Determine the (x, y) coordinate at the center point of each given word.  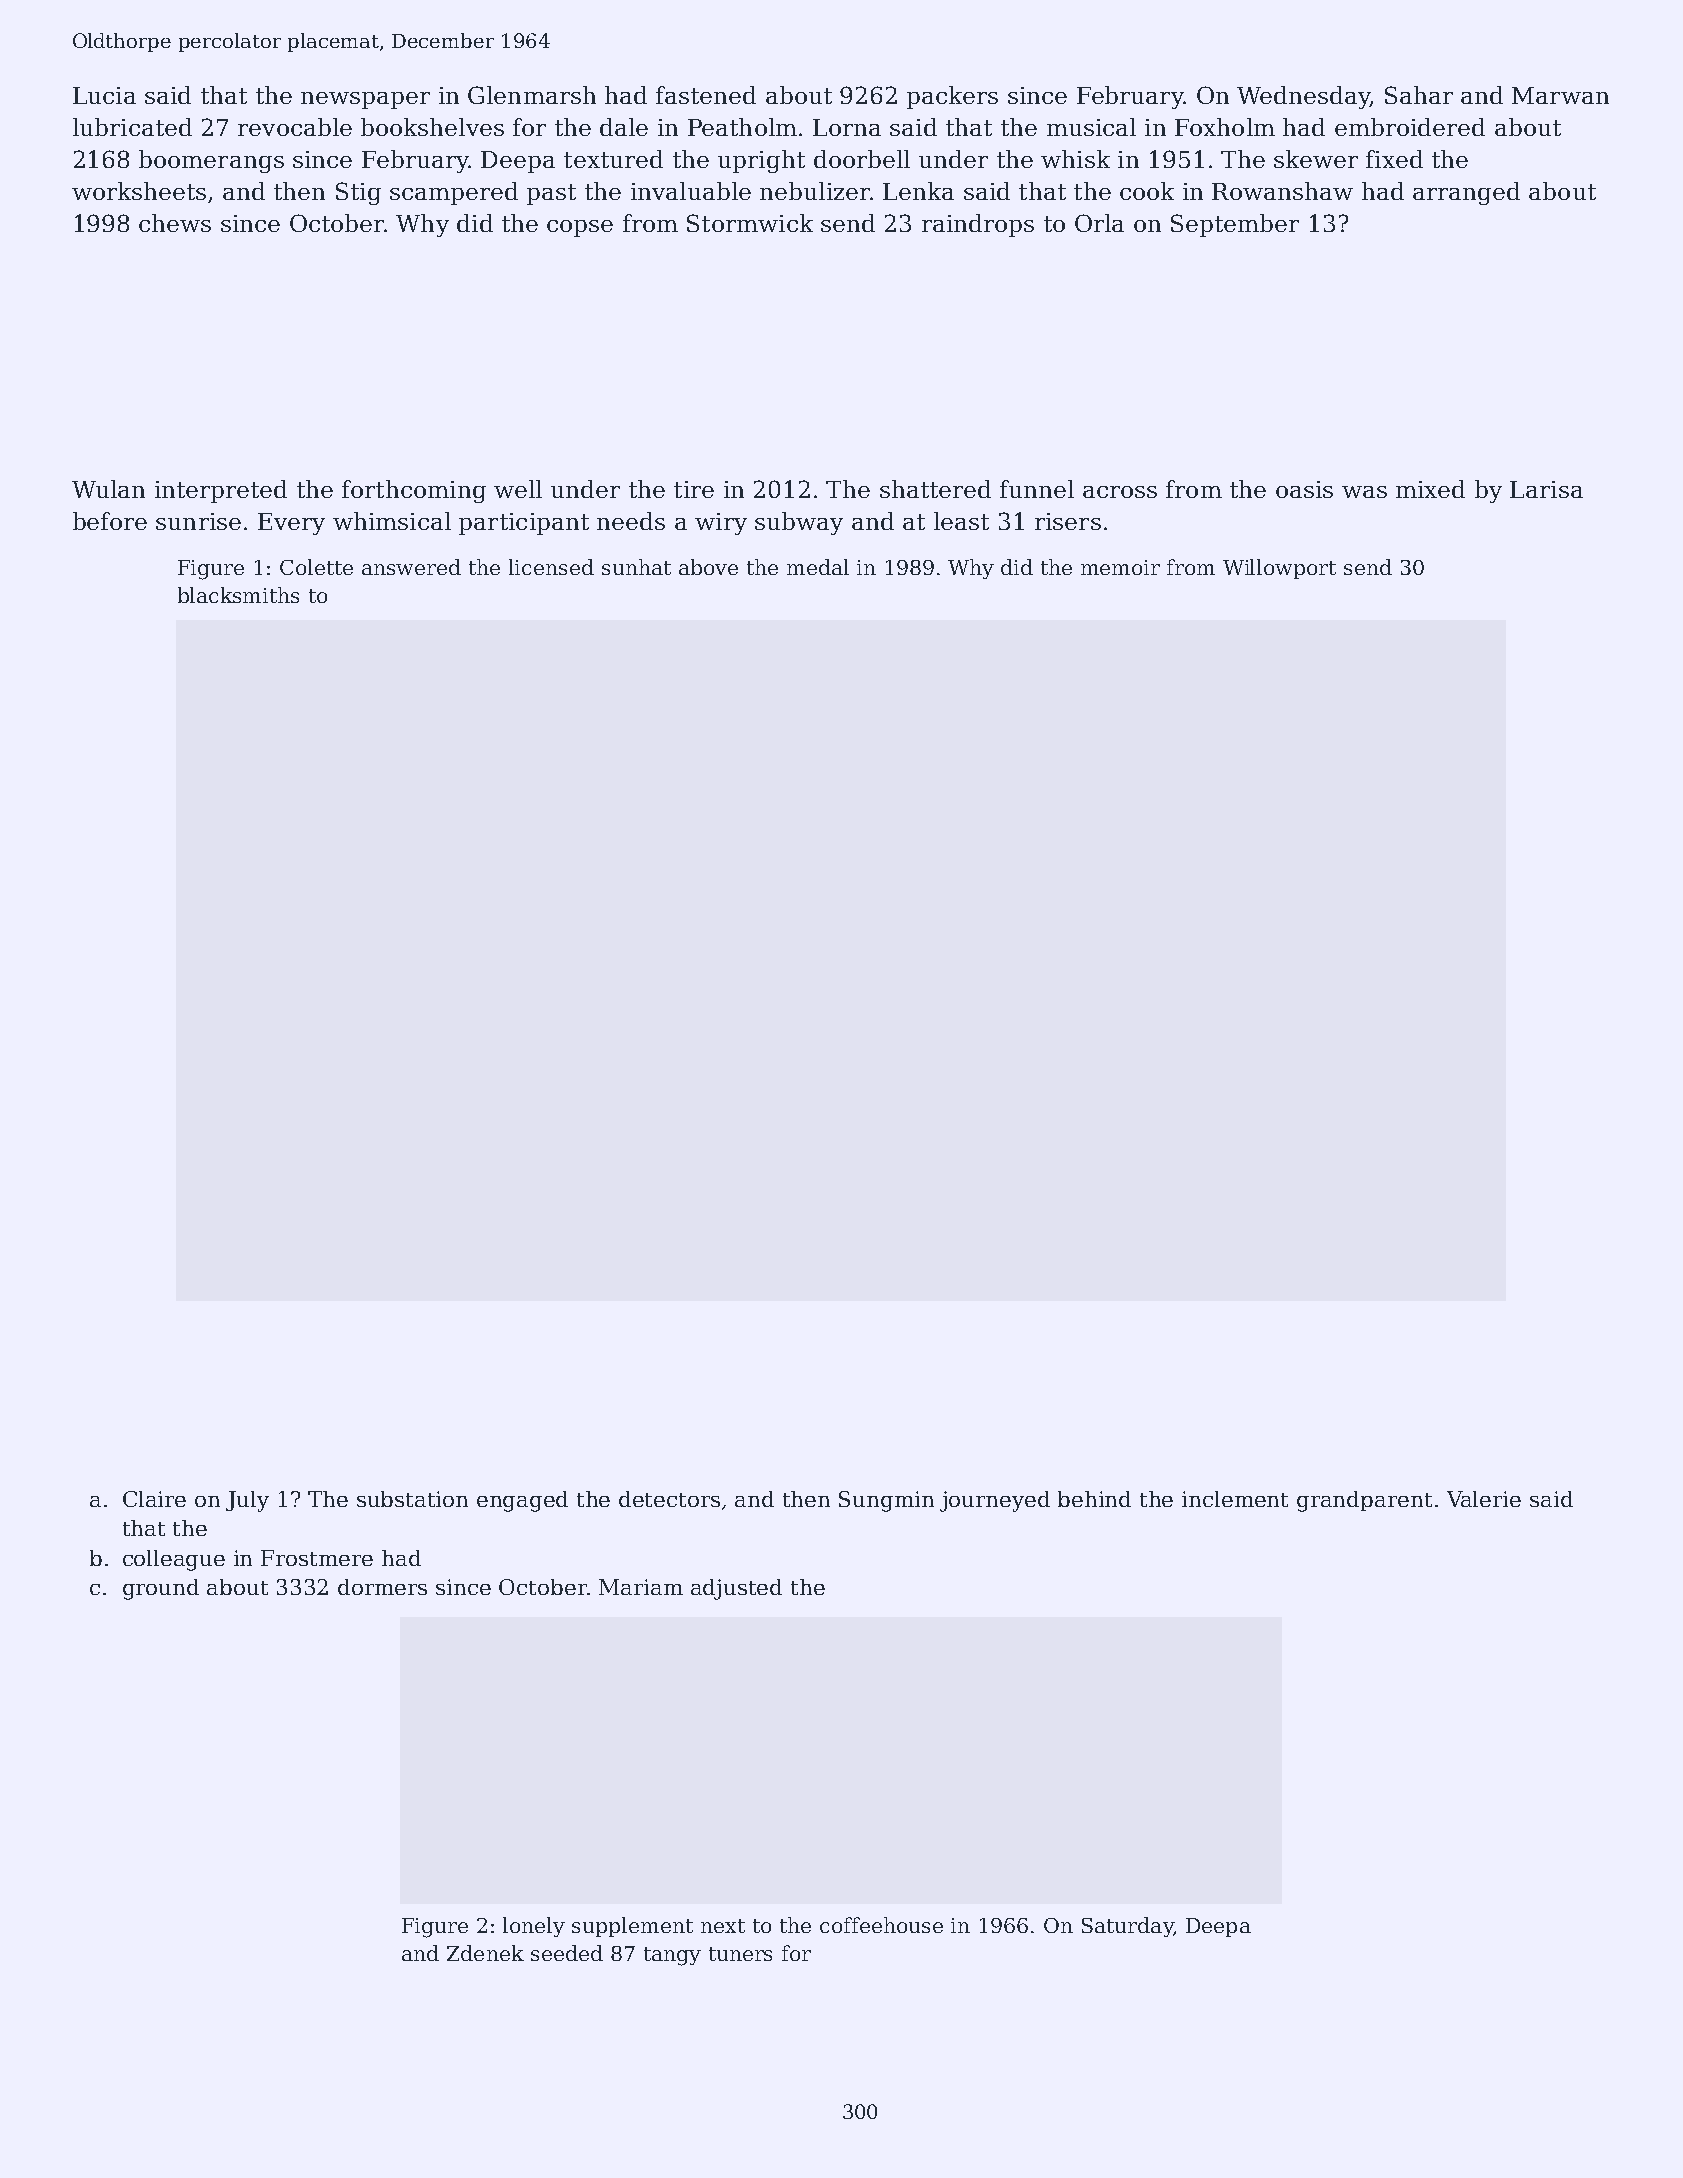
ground (161, 1589)
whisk (1075, 159)
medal (818, 567)
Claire (154, 1499)
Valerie (1484, 1499)
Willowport (1279, 569)
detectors (669, 1499)
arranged (1466, 193)
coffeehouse (881, 1925)
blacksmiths (238, 595)
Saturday (1127, 1927)
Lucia (104, 95)
